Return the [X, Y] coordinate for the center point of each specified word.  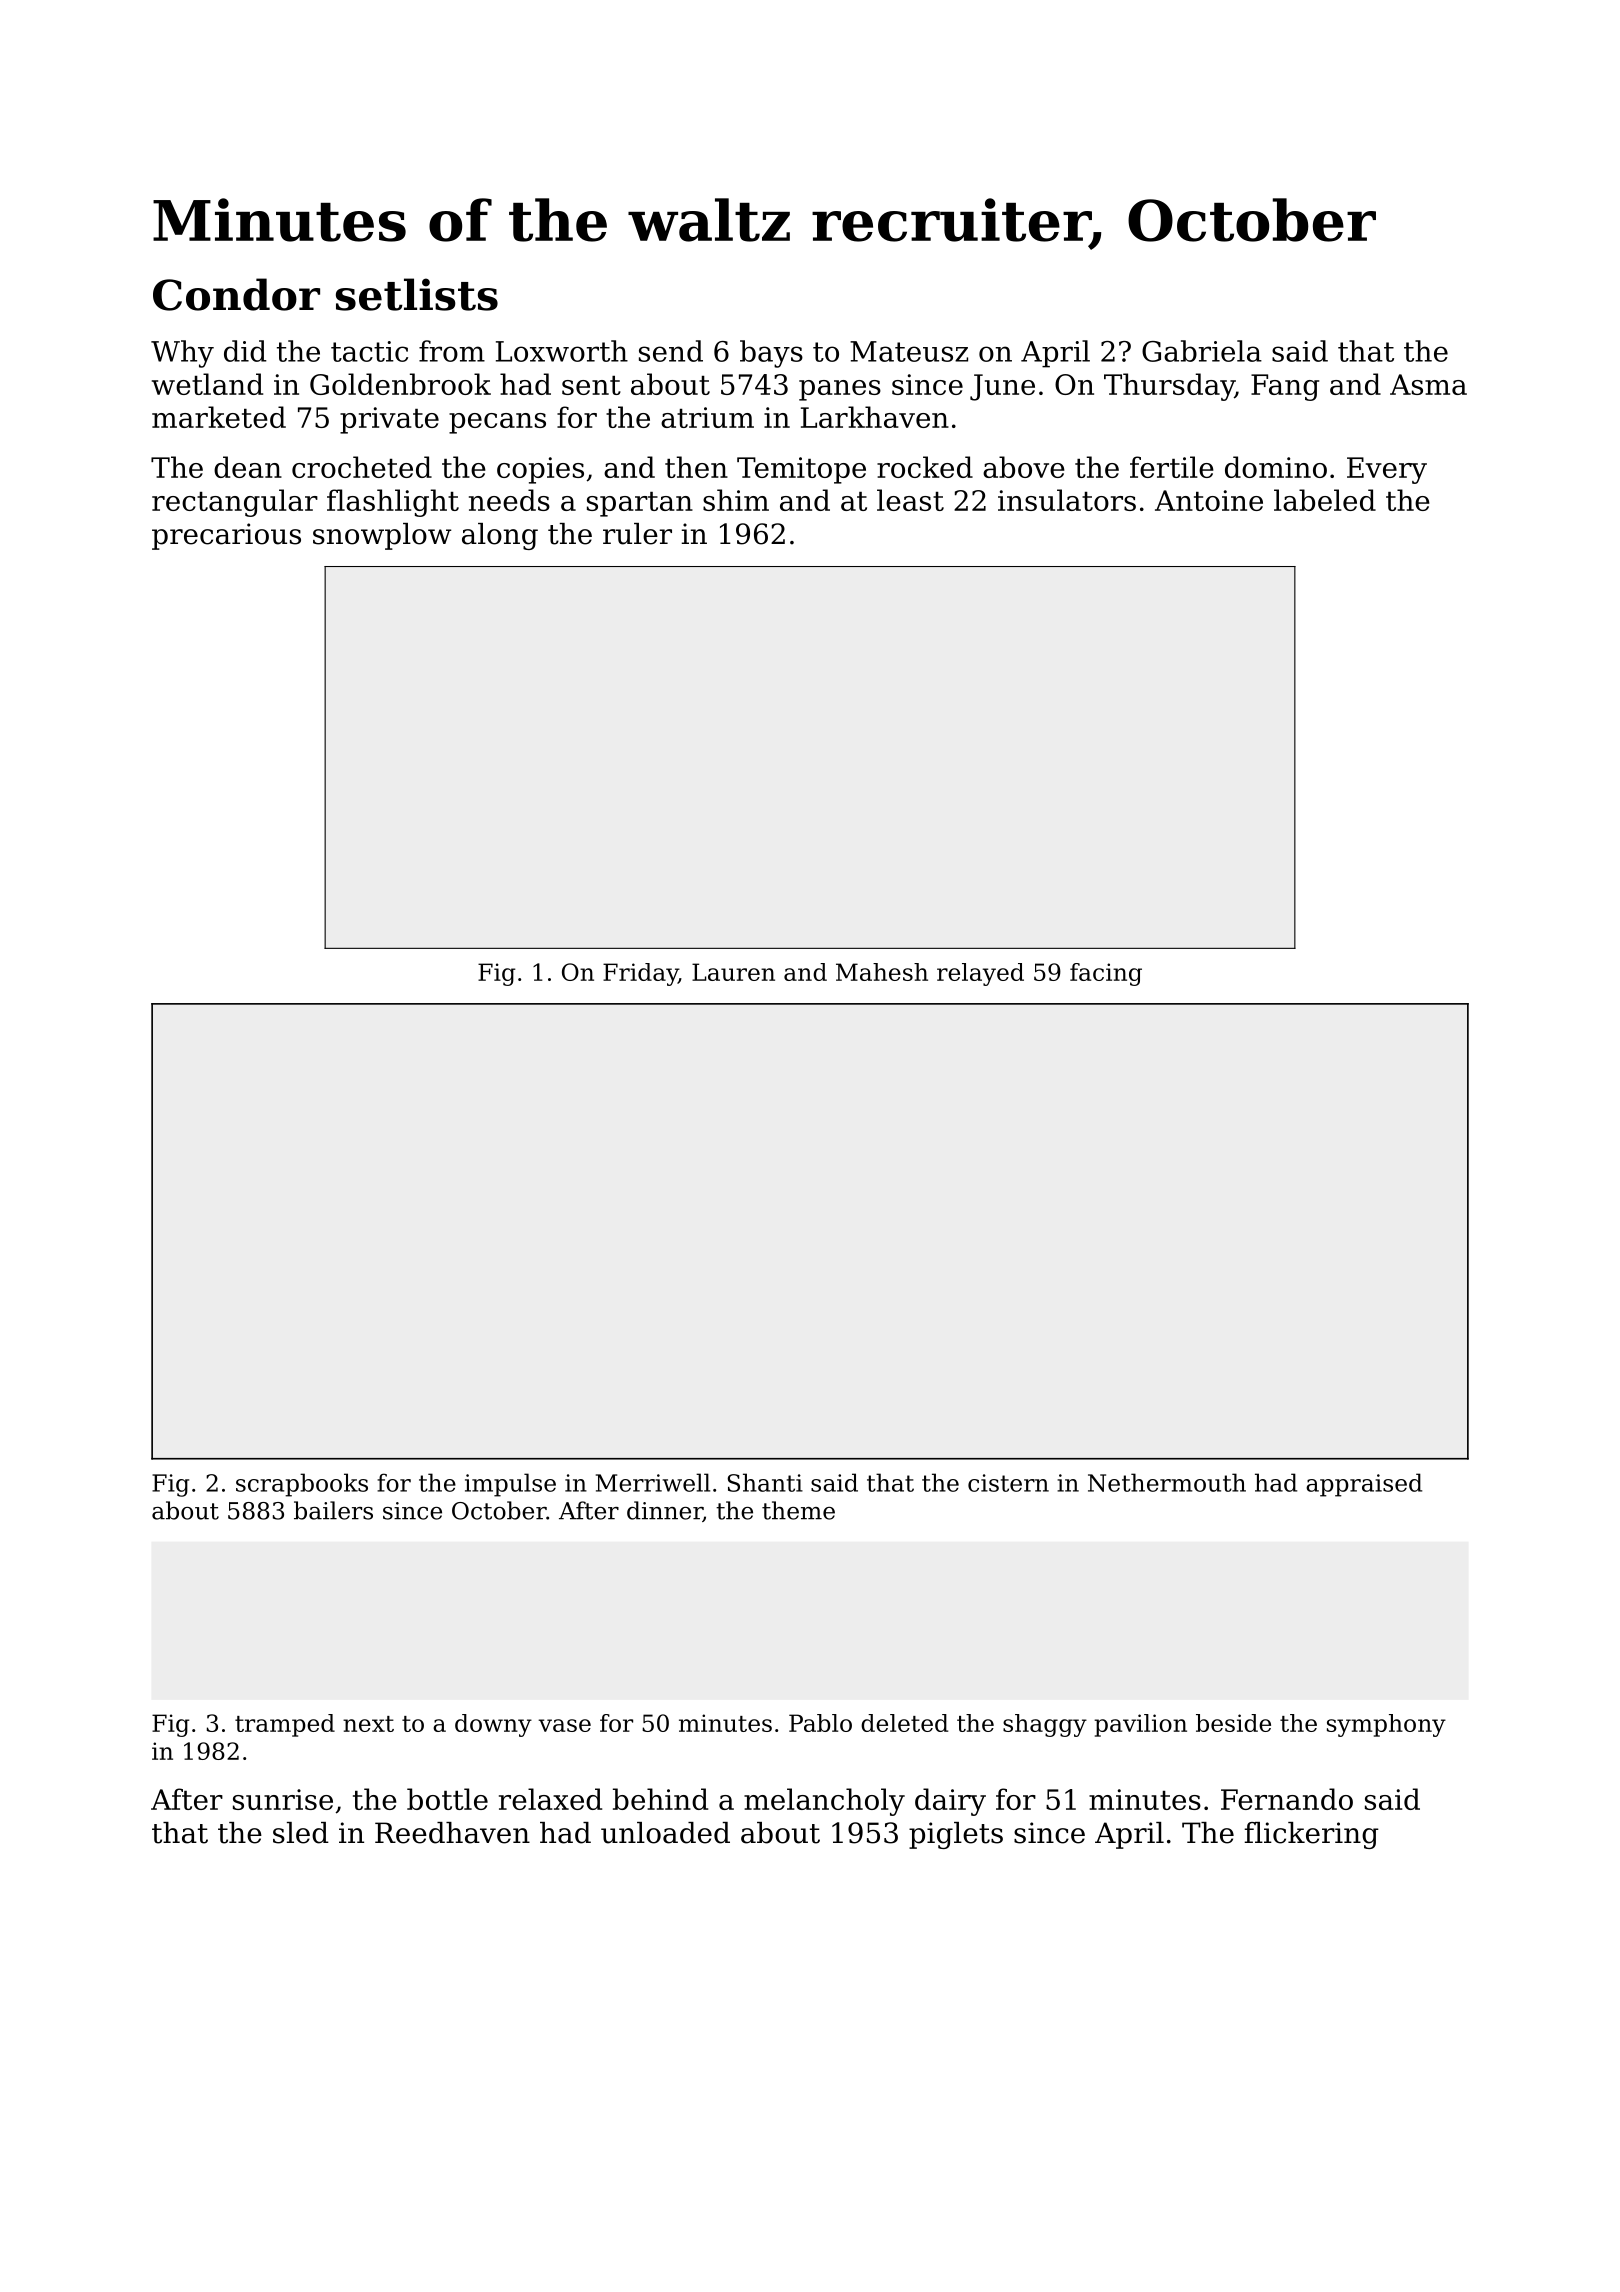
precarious [226, 536]
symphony [1386, 1725]
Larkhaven [875, 417]
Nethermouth [1167, 1482]
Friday [640, 974]
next [368, 1724]
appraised [1364, 1485]
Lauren [733, 972]
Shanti [765, 1482]
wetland [207, 384]
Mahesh [882, 972]
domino [1276, 467]
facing [1106, 974]
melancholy [824, 1802]
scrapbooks [302, 1485]
